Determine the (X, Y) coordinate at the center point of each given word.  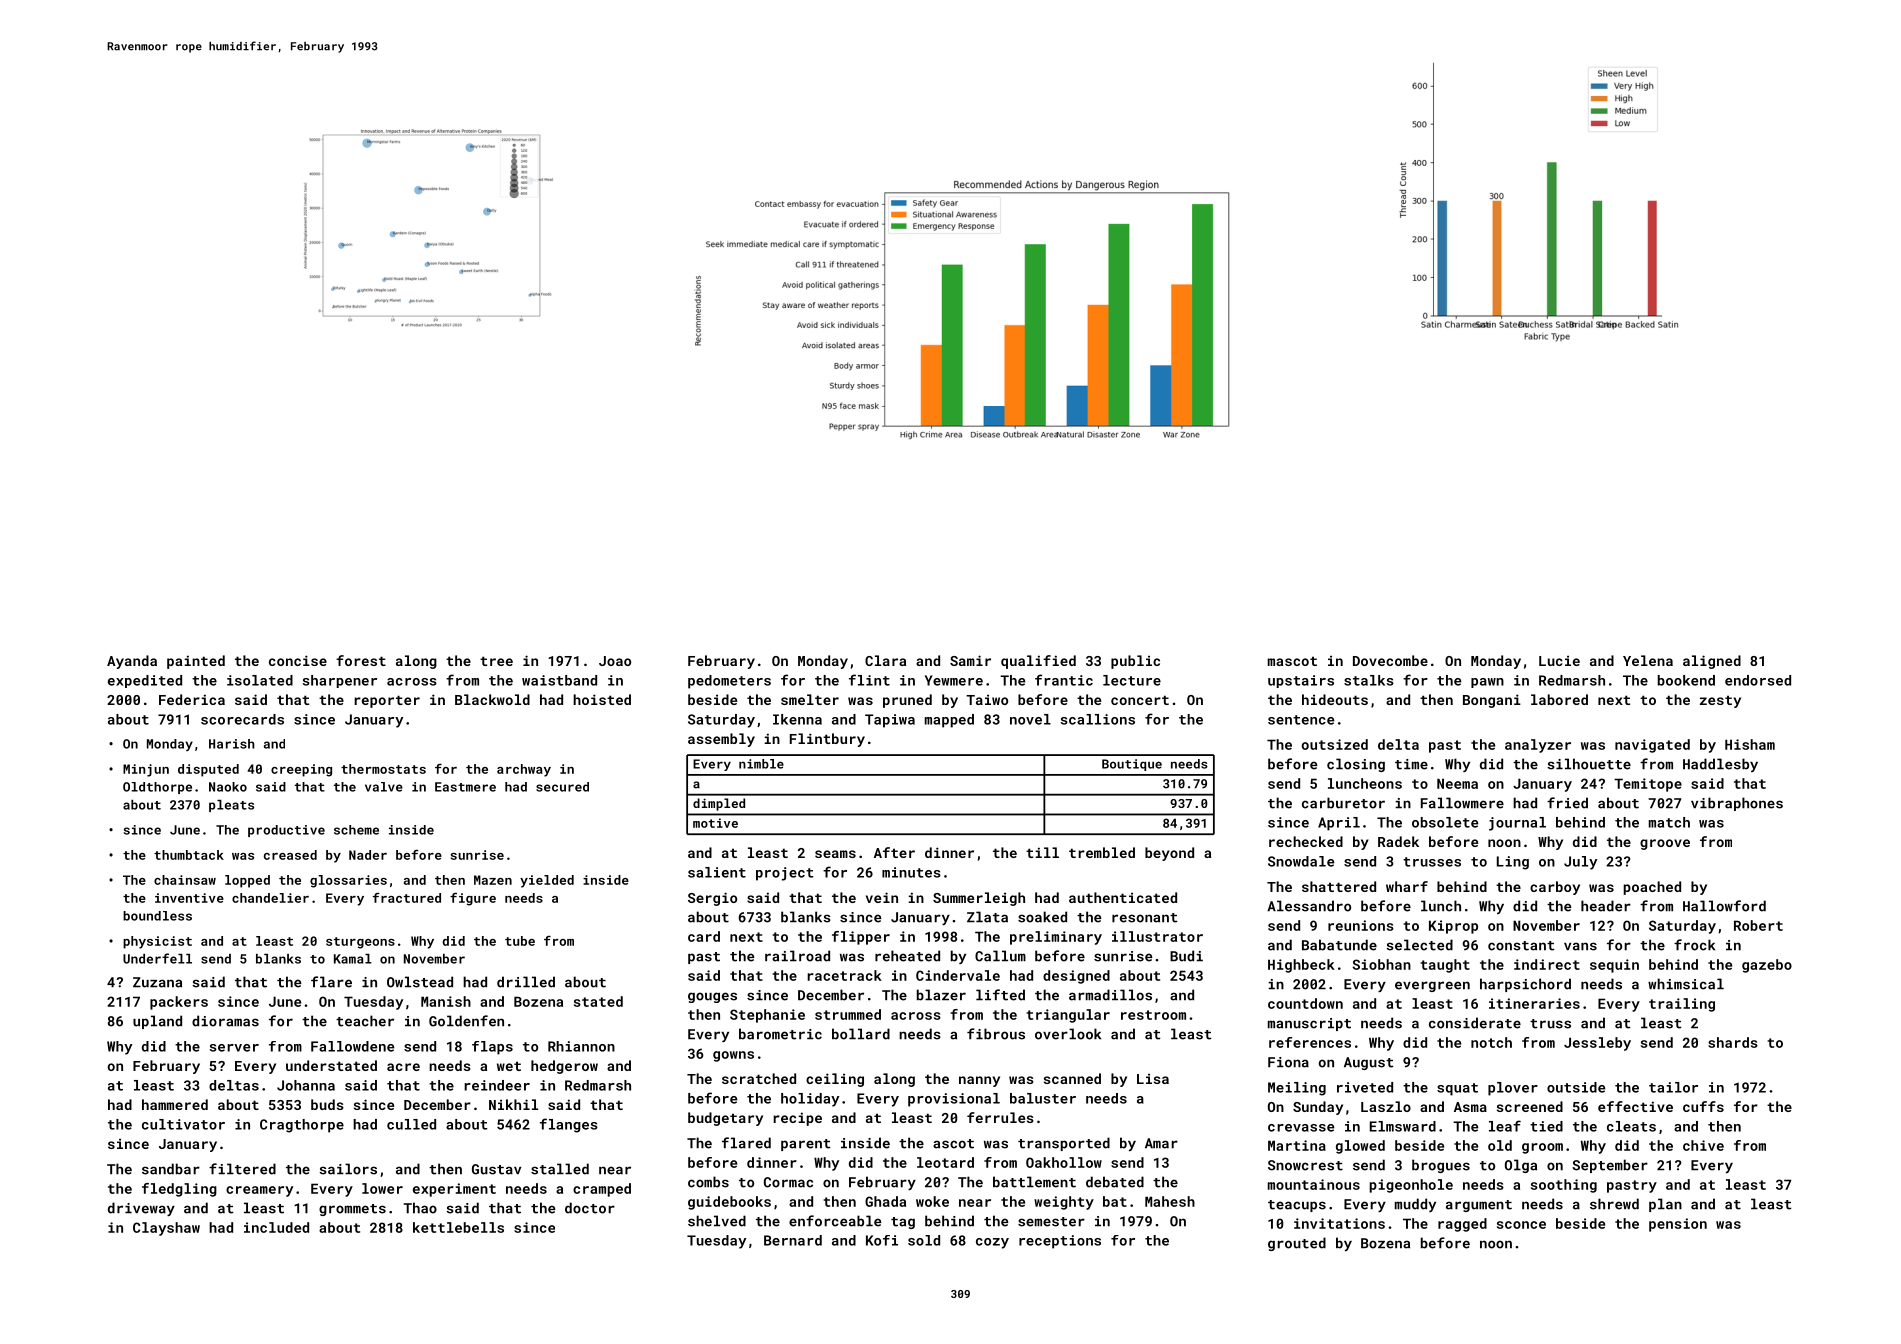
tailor (1673, 1087)
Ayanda (132, 662)
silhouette (1589, 764)
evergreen (1432, 986)
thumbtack (189, 855)
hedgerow (564, 1067)
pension (1678, 1225)
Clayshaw (166, 1229)
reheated (907, 956)
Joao (615, 661)
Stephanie (767, 1016)
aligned (1712, 662)
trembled (1102, 852)
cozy (992, 1243)
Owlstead (420, 982)
